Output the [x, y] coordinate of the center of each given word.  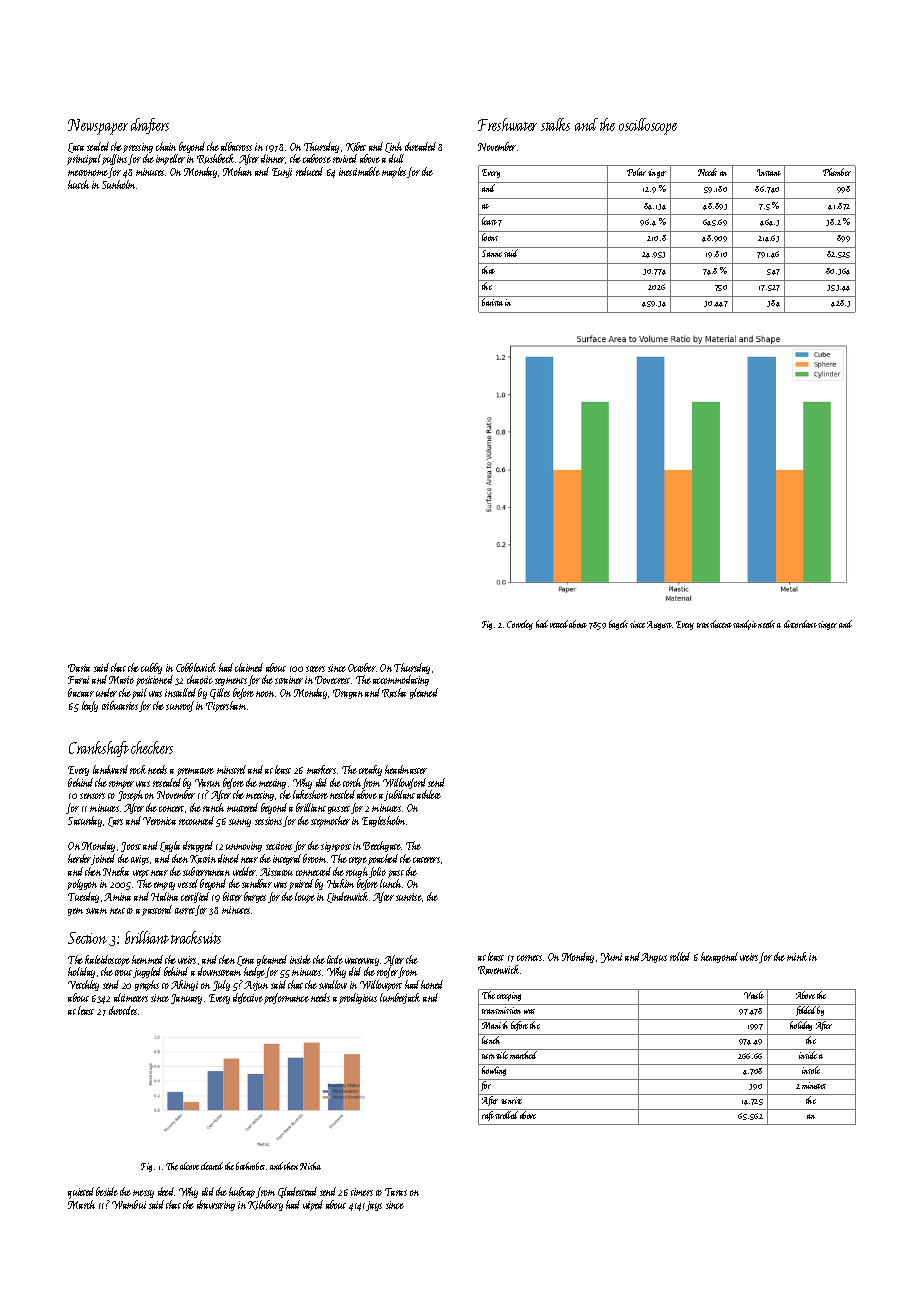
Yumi [611, 958]
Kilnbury [265, 1205]
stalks [555, 124]
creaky [370, 770]
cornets [529, 958]
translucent [714, 624]
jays [374, 1206]
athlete [429, 794]
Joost [131, 847]
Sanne [492, 253]
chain [166, 146]
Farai [78, 680]
